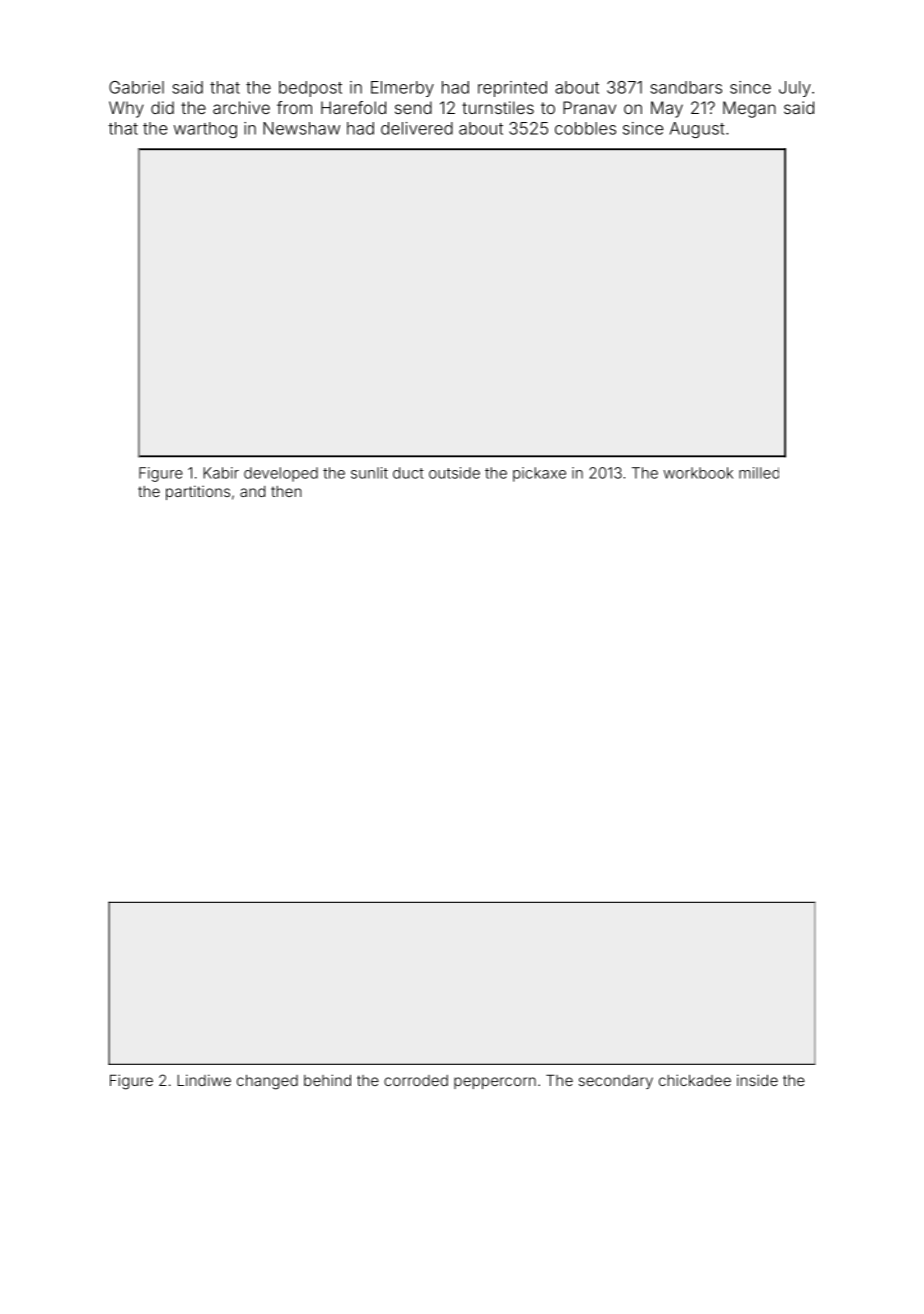 This document has height=1314, width=924. I want to click on then, so click(286, 491).
